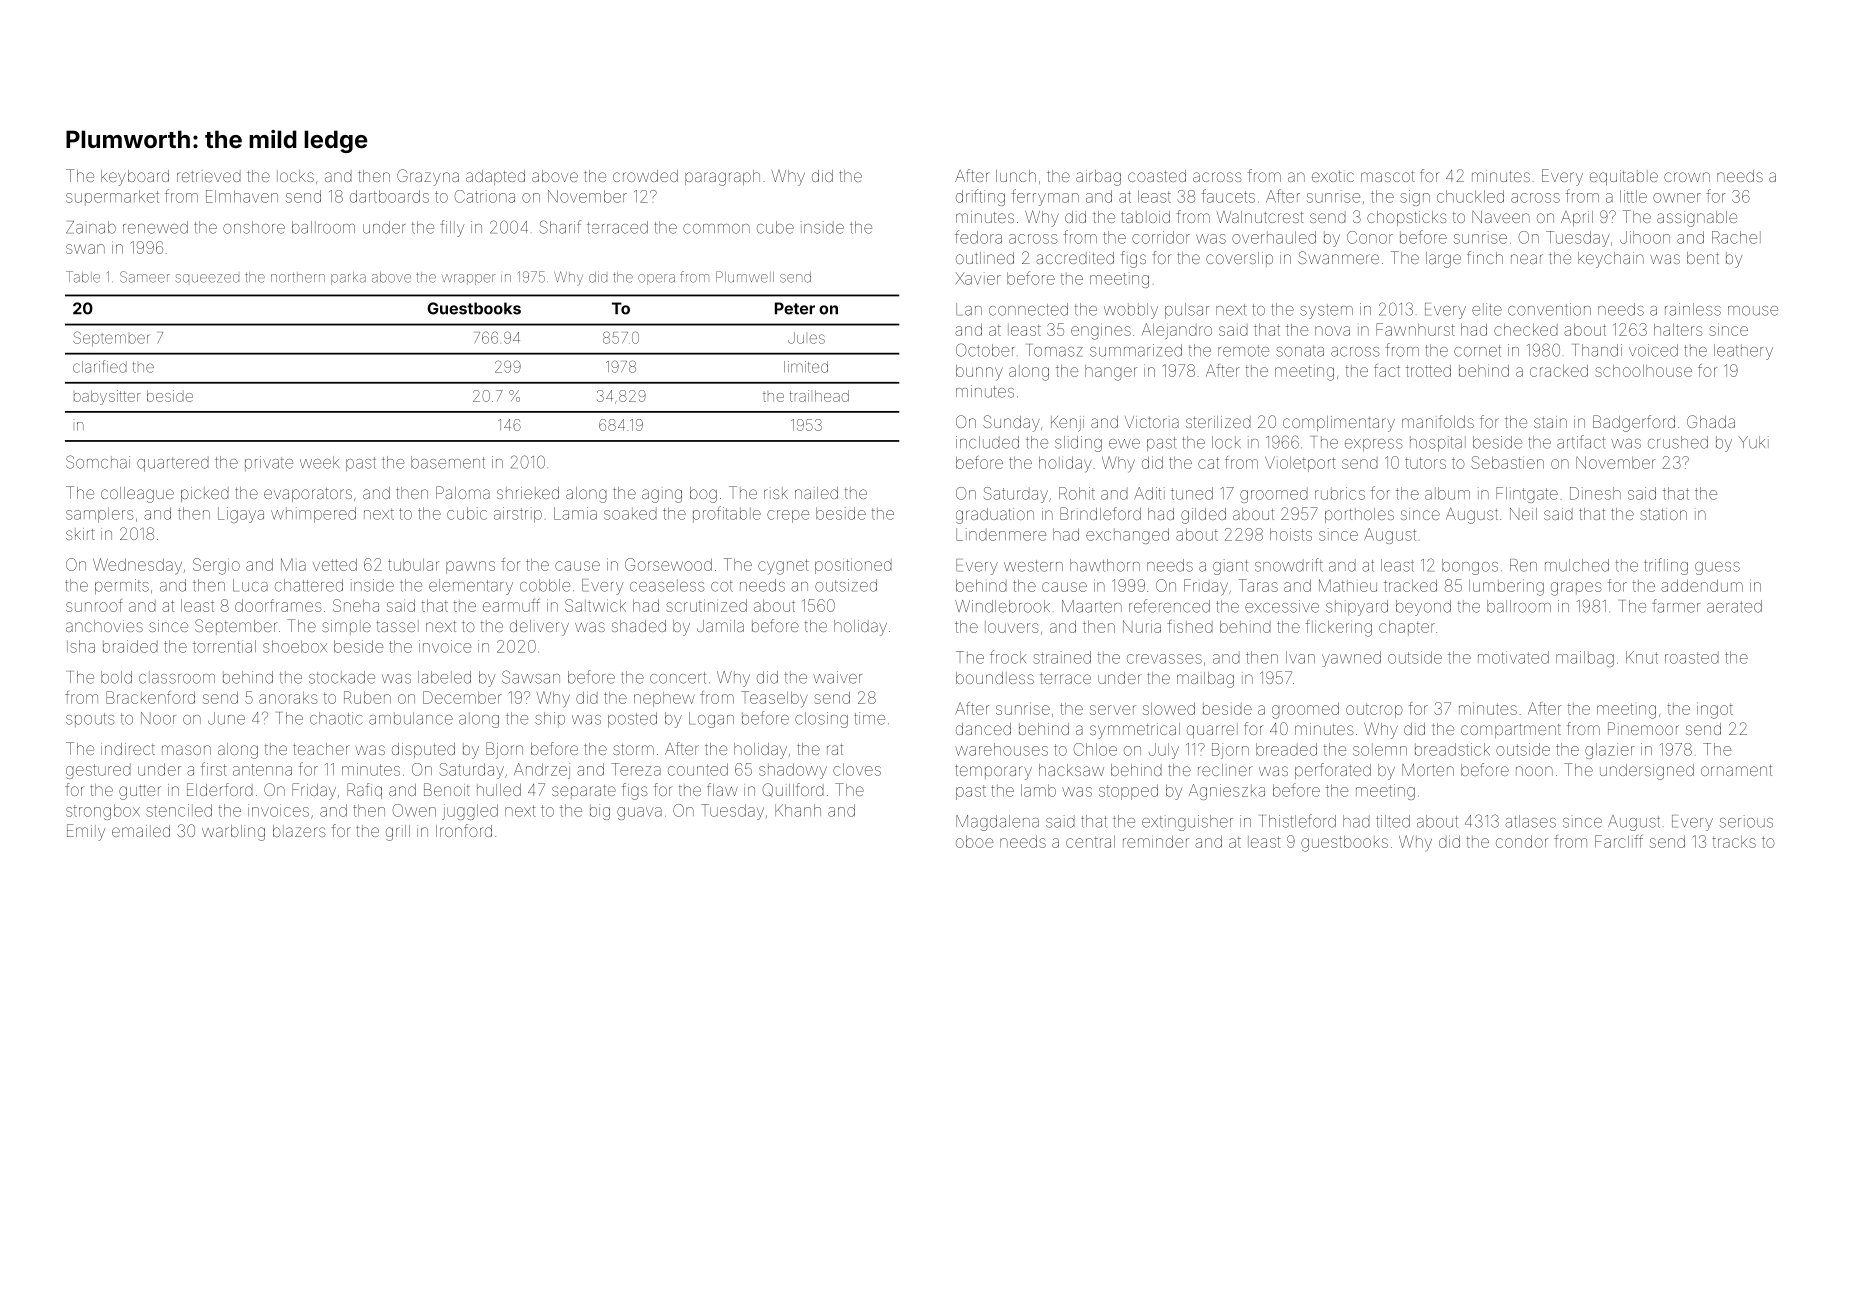 This image has width=1854, height=1311. What do you see at coordinates (1530, 821) in the image?
I see `atlases` at bounding box center [1530, 821].
